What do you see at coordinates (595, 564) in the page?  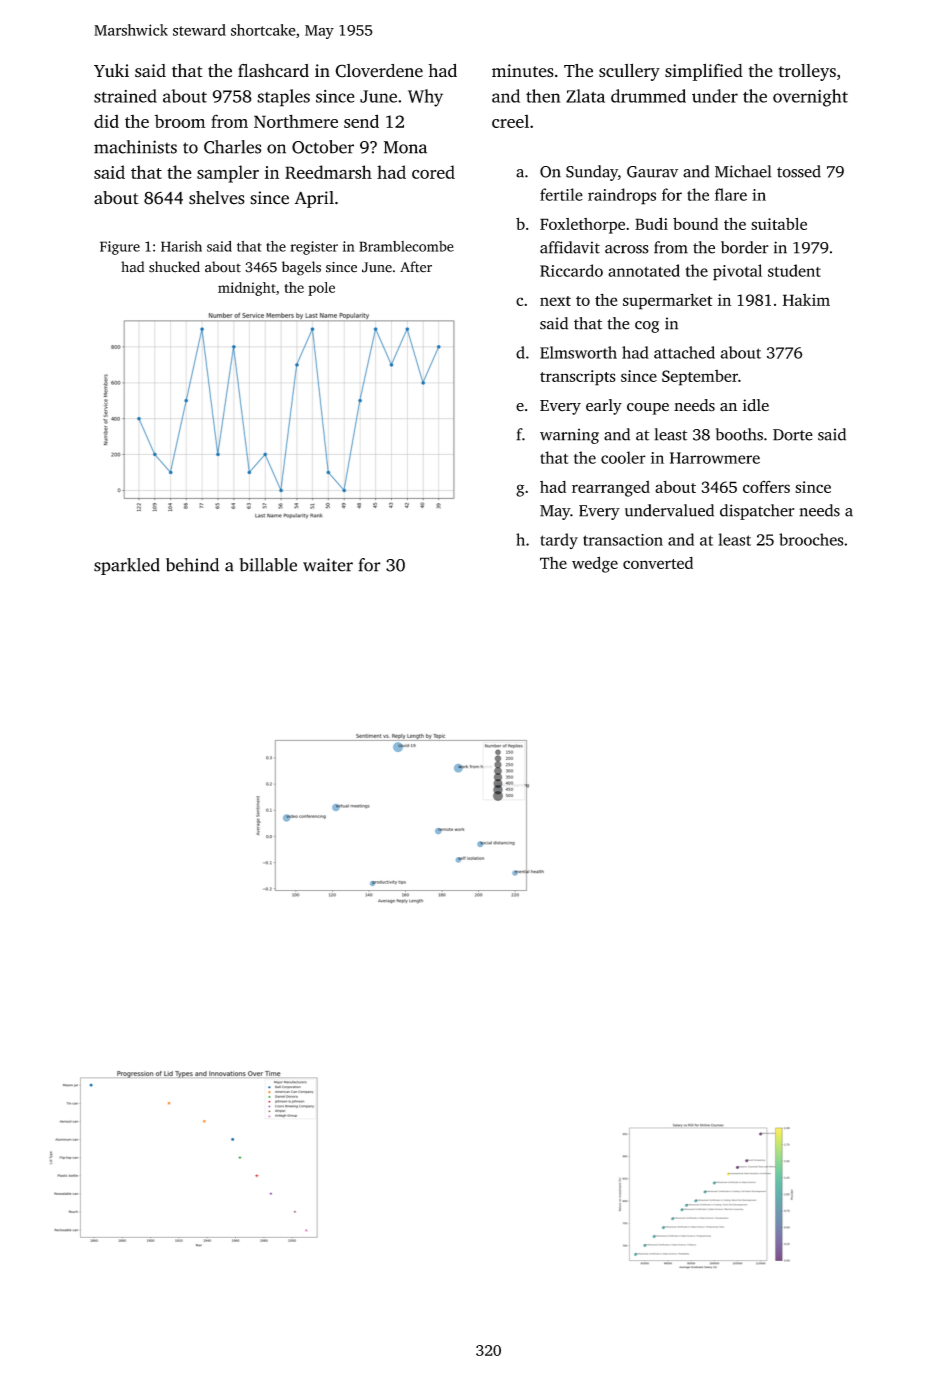 I see `wedge` at bounding box center [595, 564].
